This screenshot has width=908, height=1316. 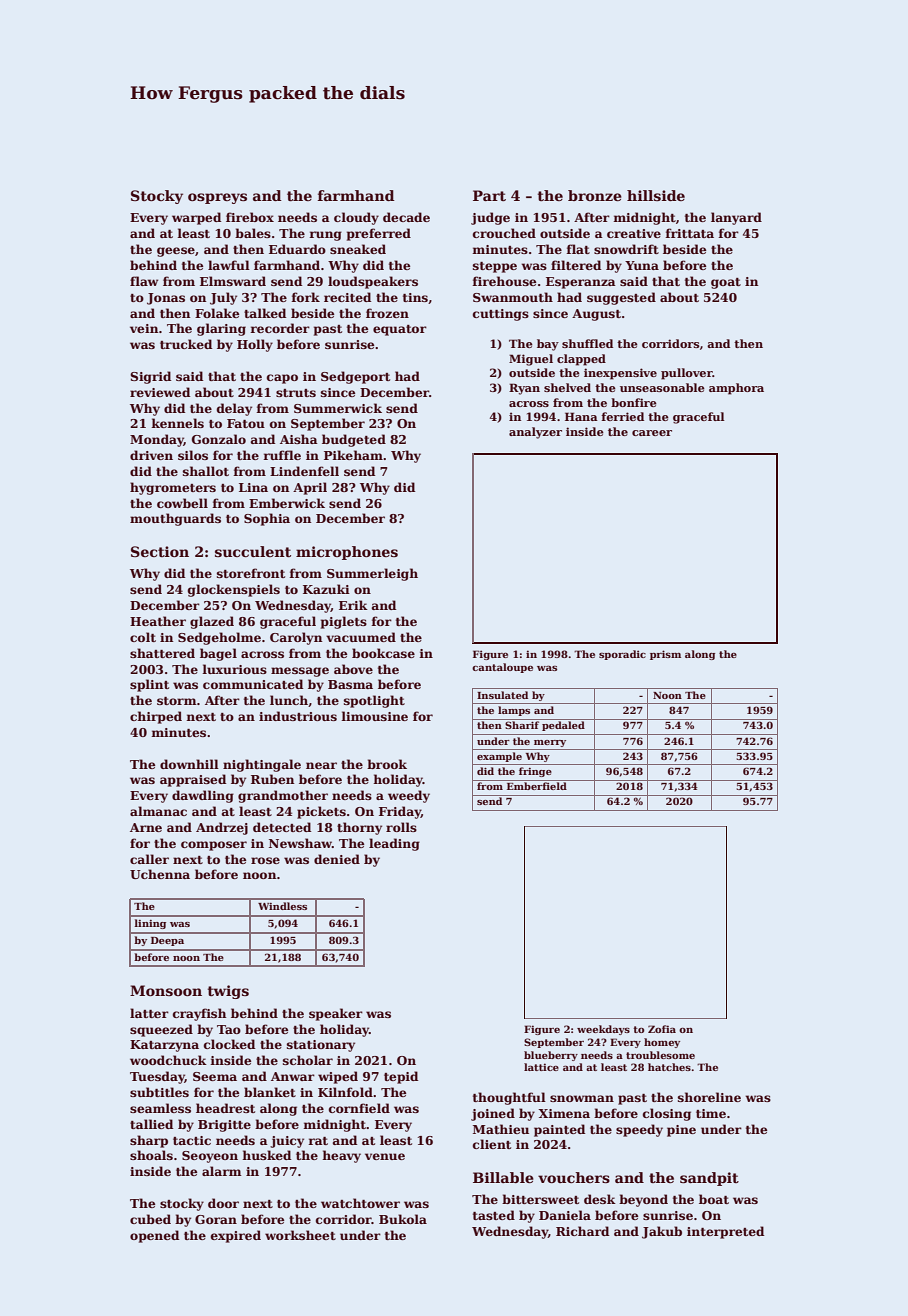 What do you see at coordinates (287, 503) in the screenshot?
I see `Emberwick` at bounding box center [287, 503].
